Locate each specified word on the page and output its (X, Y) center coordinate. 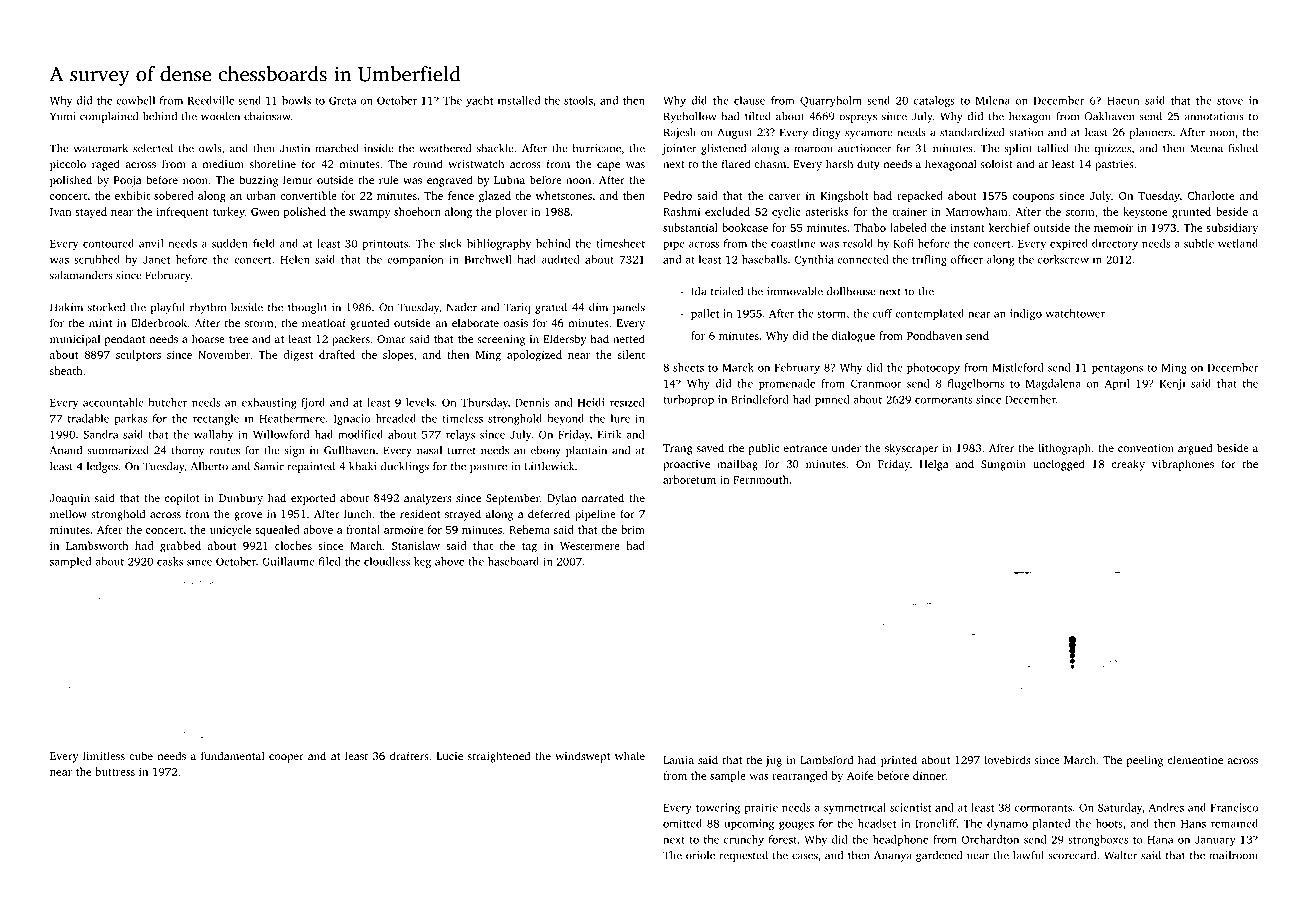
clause (749, 100)
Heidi (591, 402)
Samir (269, 466)
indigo (1026, 314)
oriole (700, 855)
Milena (993, 100)
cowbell (135, 100)
